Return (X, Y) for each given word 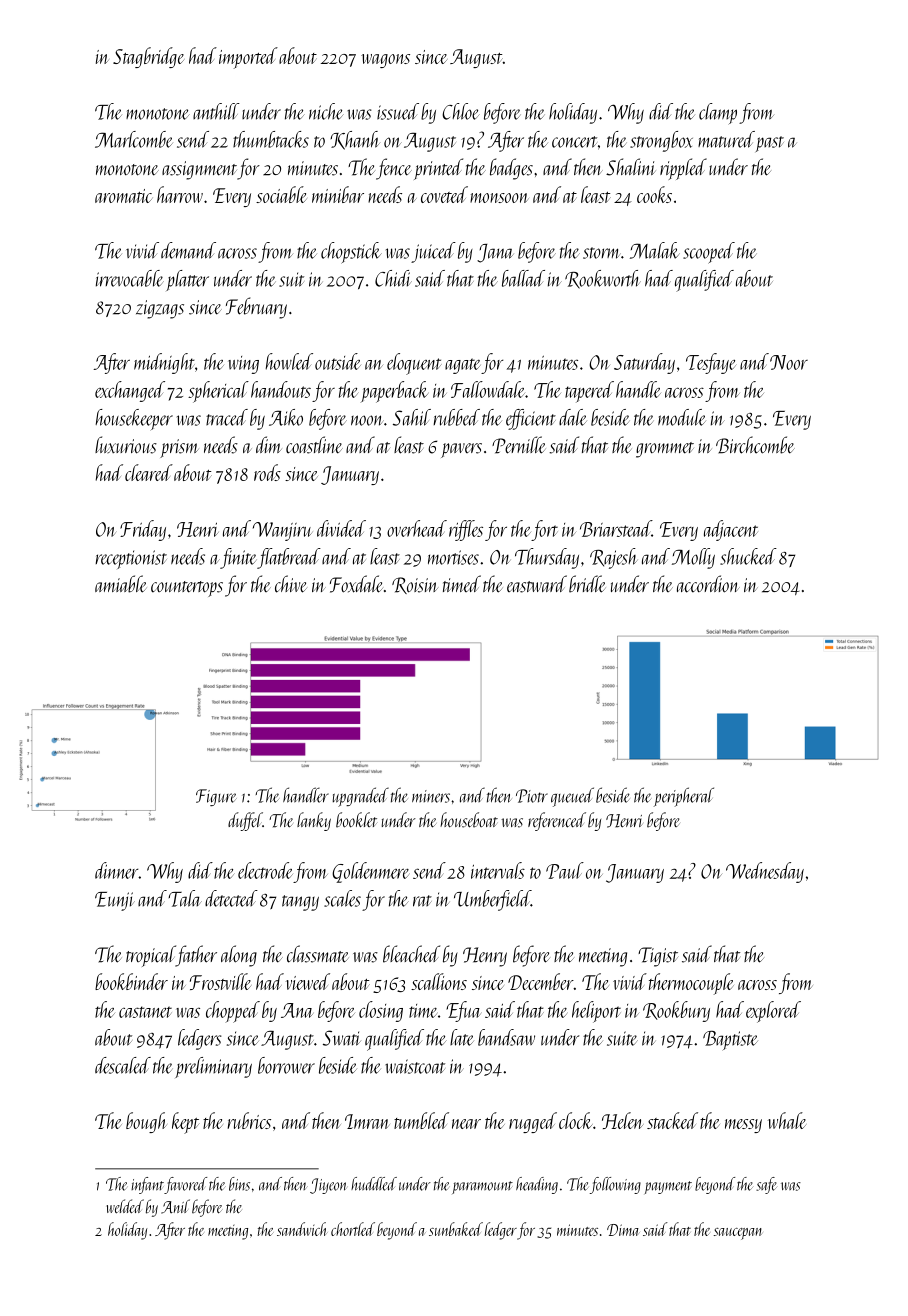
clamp (718, 113)
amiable (120, 584)
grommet (665, 450)
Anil (175, 1206)
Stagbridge (148, 57)
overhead (417, 528)
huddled (374, 1184)
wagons (385, 61)
